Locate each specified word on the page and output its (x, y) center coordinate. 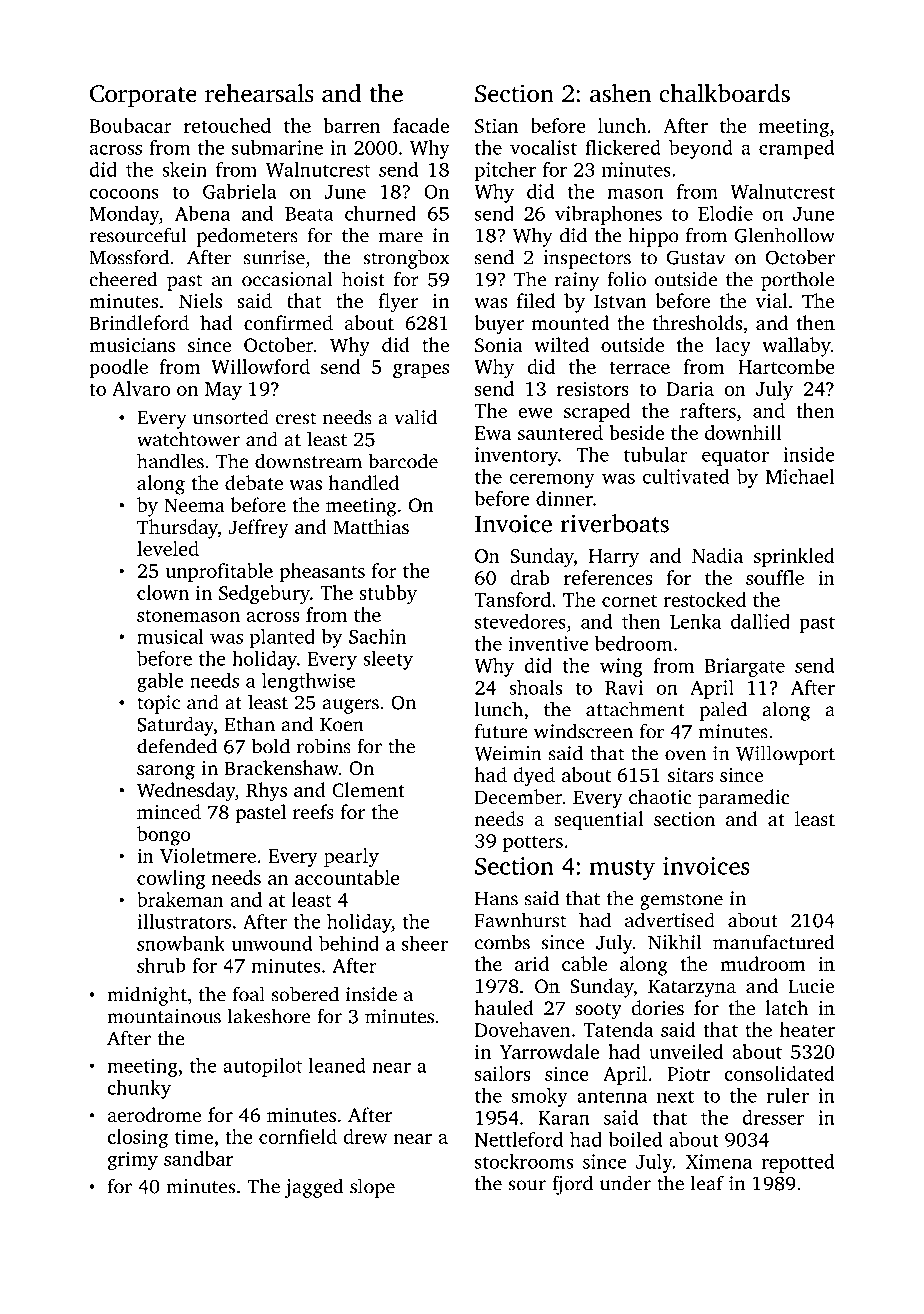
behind (349, 943)
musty (622, 869)
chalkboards (724, 93)
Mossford (129, 257)
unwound (271, 943)
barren (352, 125)
